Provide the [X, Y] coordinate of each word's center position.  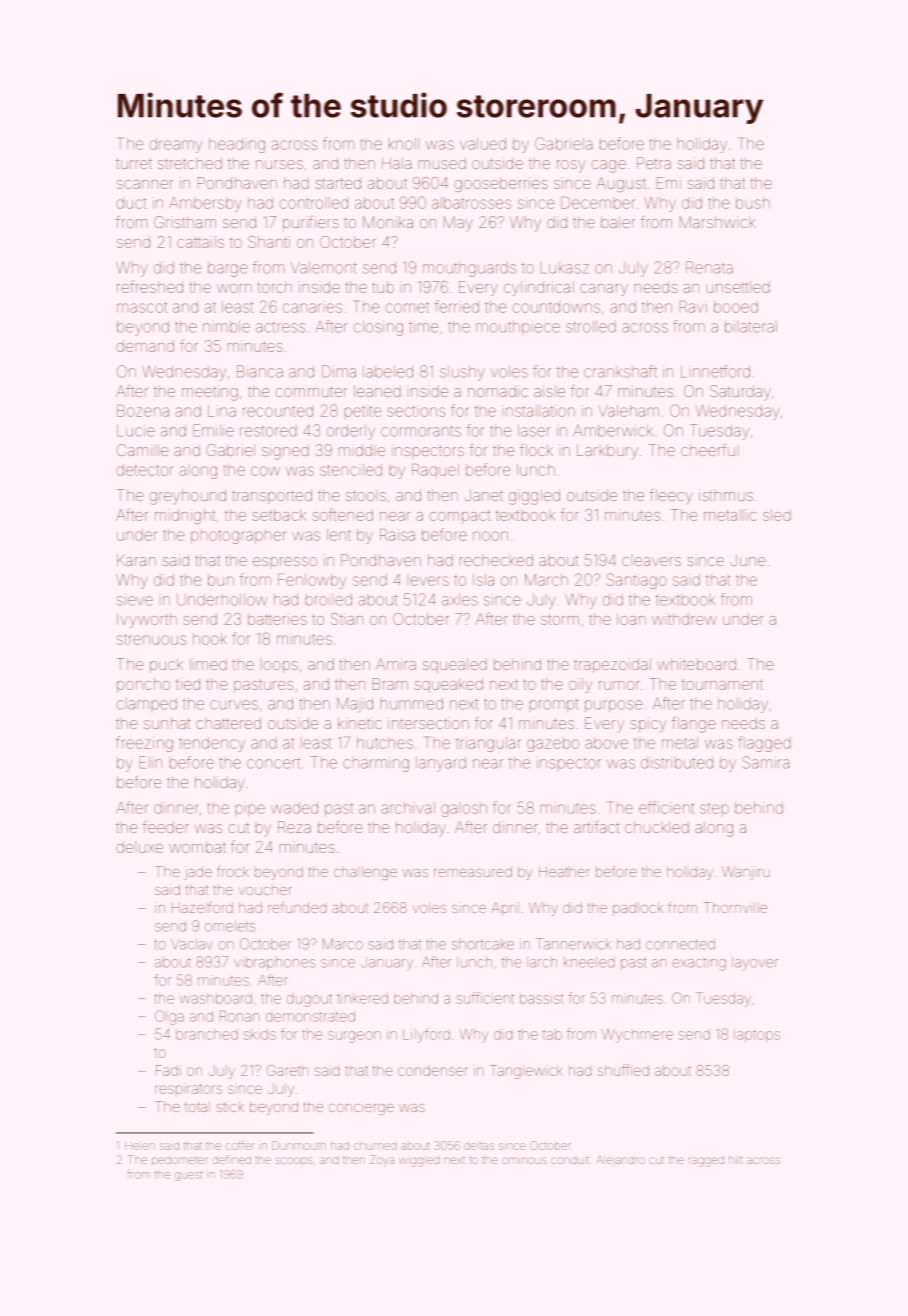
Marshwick [717, 222]
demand [145, 346]
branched [207, 1034]
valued [483, 144]
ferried [457, 306]
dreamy [176, 145]
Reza [294, 827]
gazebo [553, 744]
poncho [143, 685]
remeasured [473, 871]
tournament [722, 685]
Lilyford [426, 1035]
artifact [596, 827]
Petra [654, 163]
